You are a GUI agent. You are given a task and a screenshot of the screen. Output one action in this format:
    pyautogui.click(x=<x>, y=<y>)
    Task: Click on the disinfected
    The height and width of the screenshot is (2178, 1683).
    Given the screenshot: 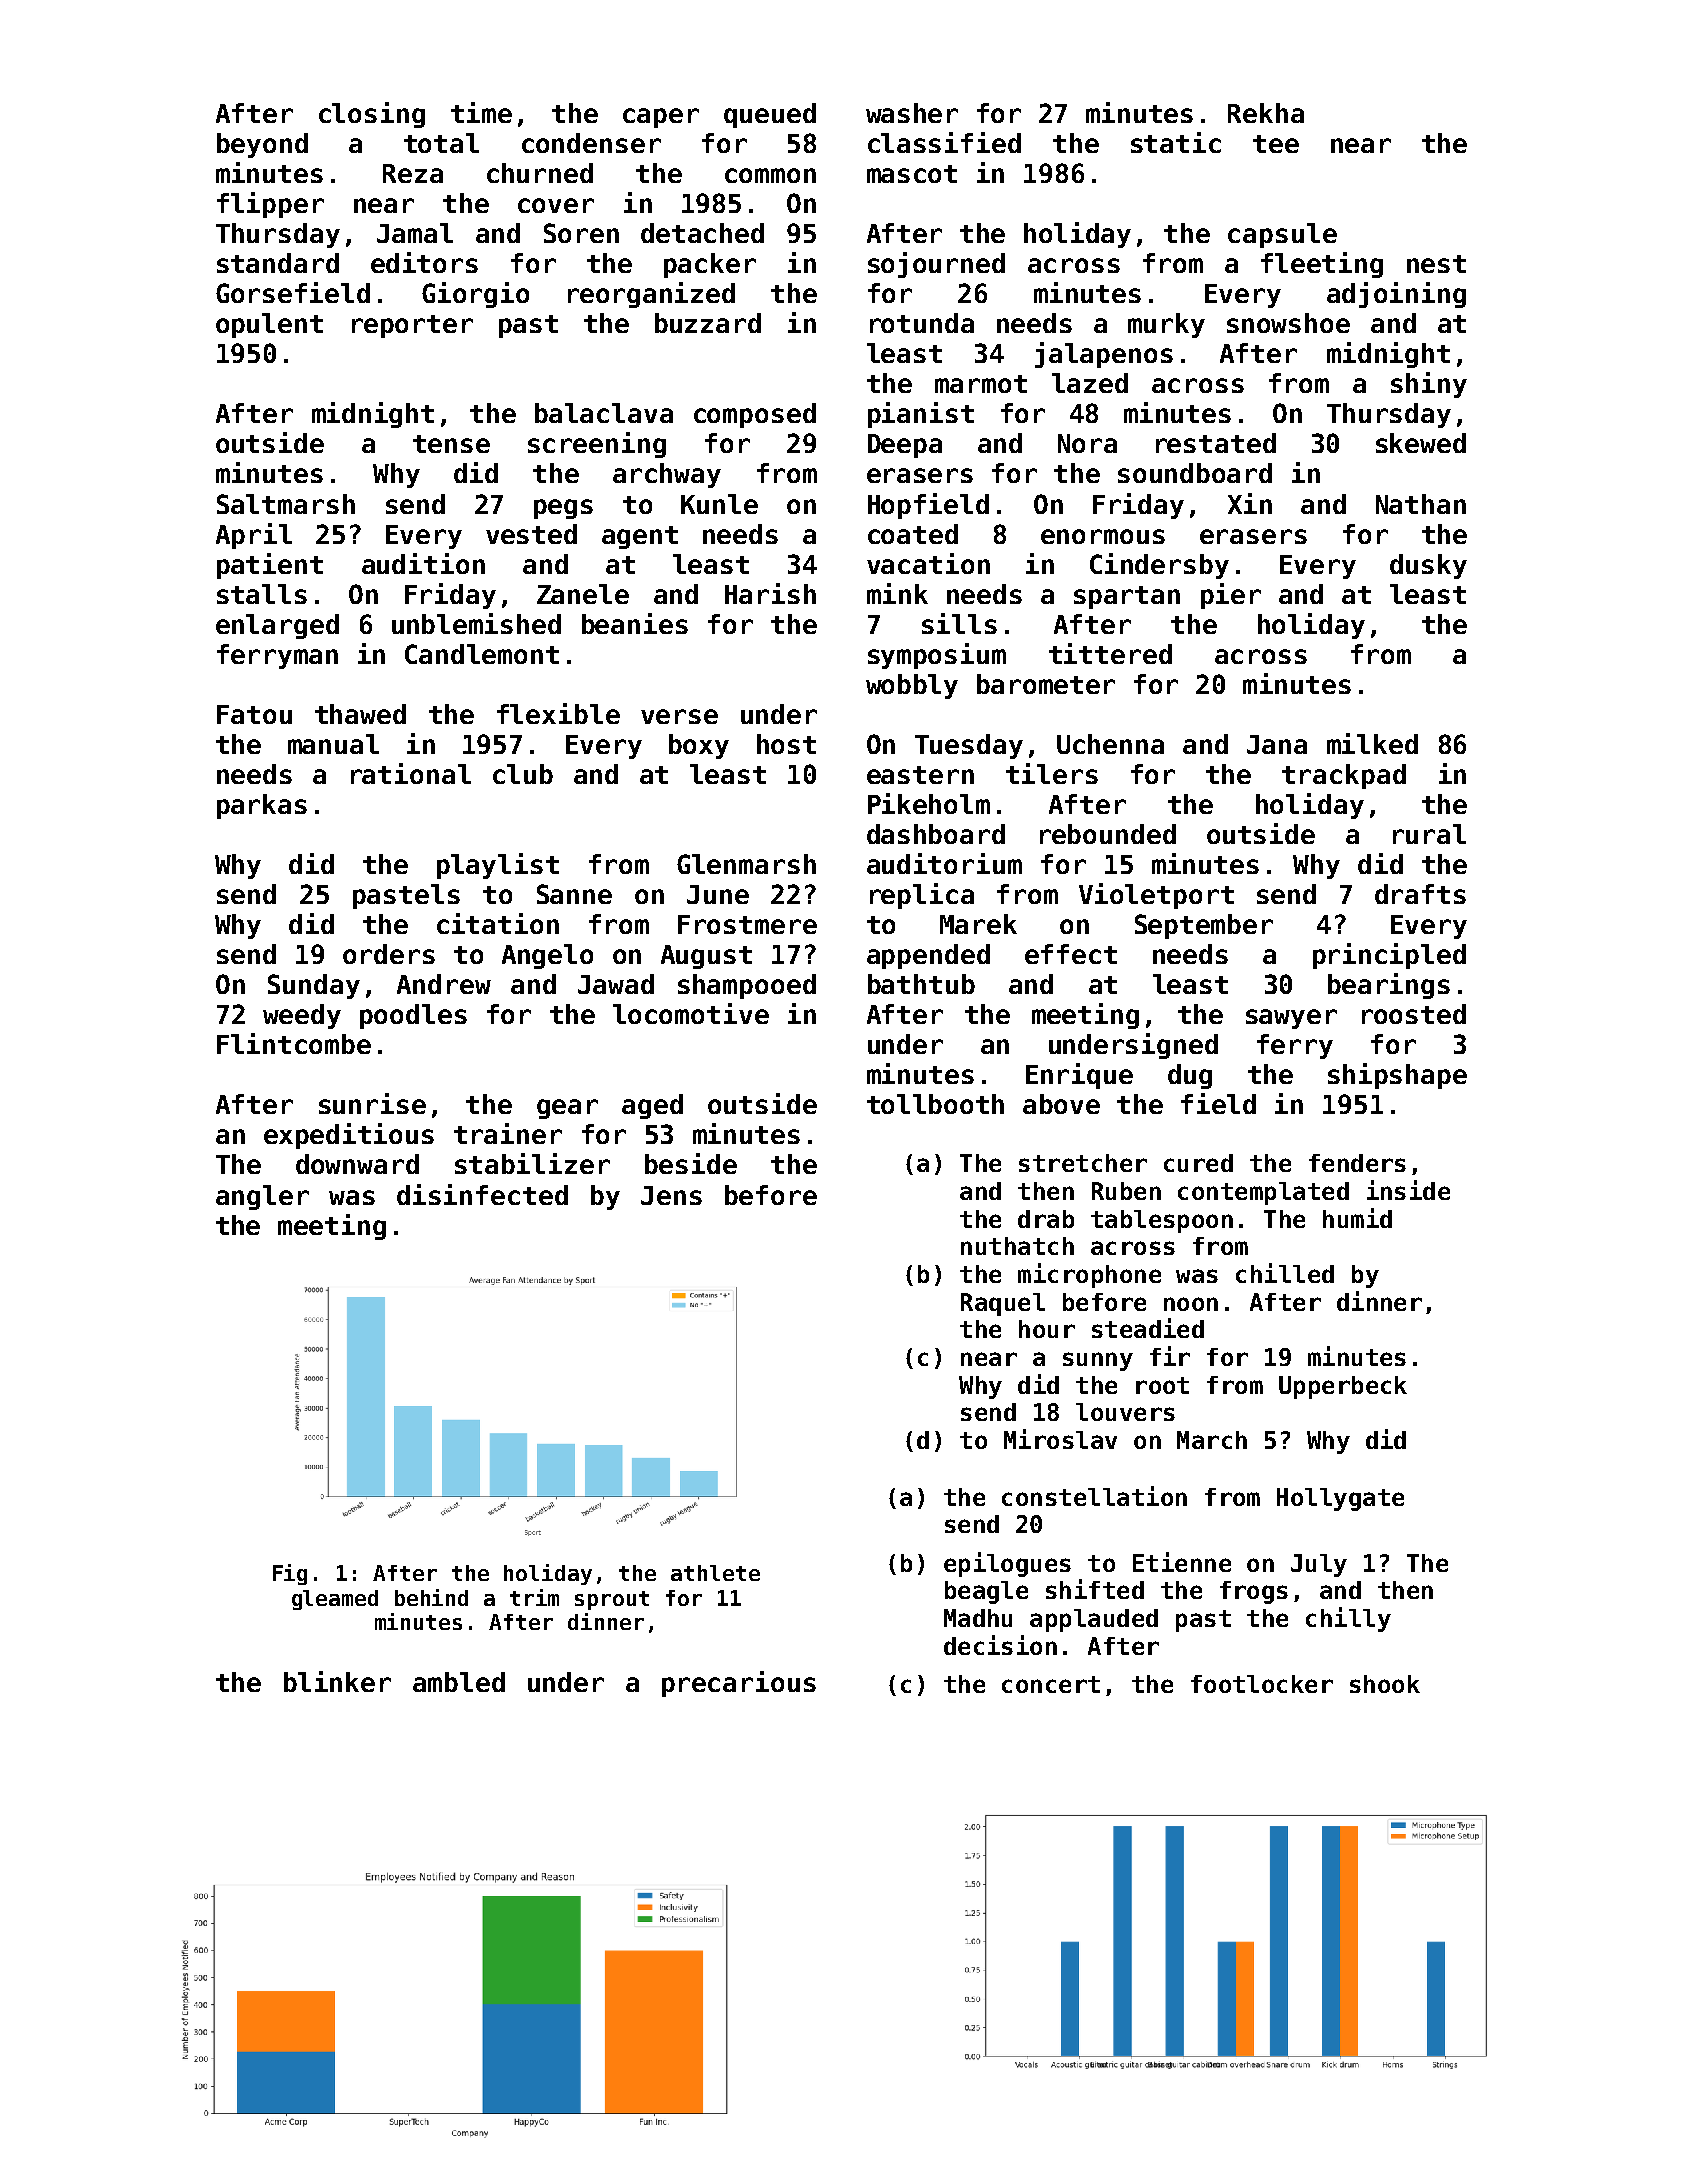 What is the action you would take?
    pyautogui.click(x=482, y=1194)
